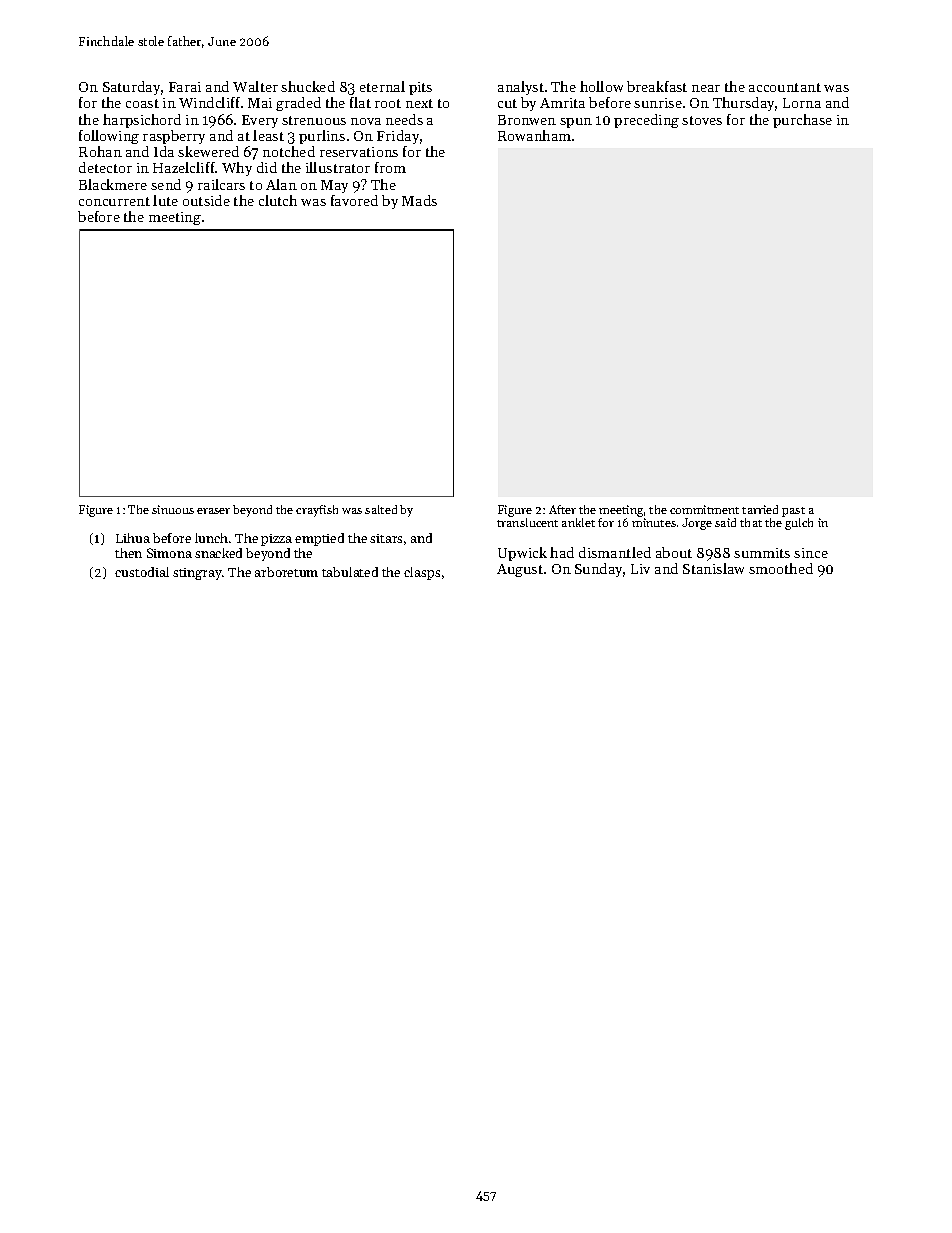  Describe the element at coordinates (419, 200) in the image. I see `Mads` at that location.
